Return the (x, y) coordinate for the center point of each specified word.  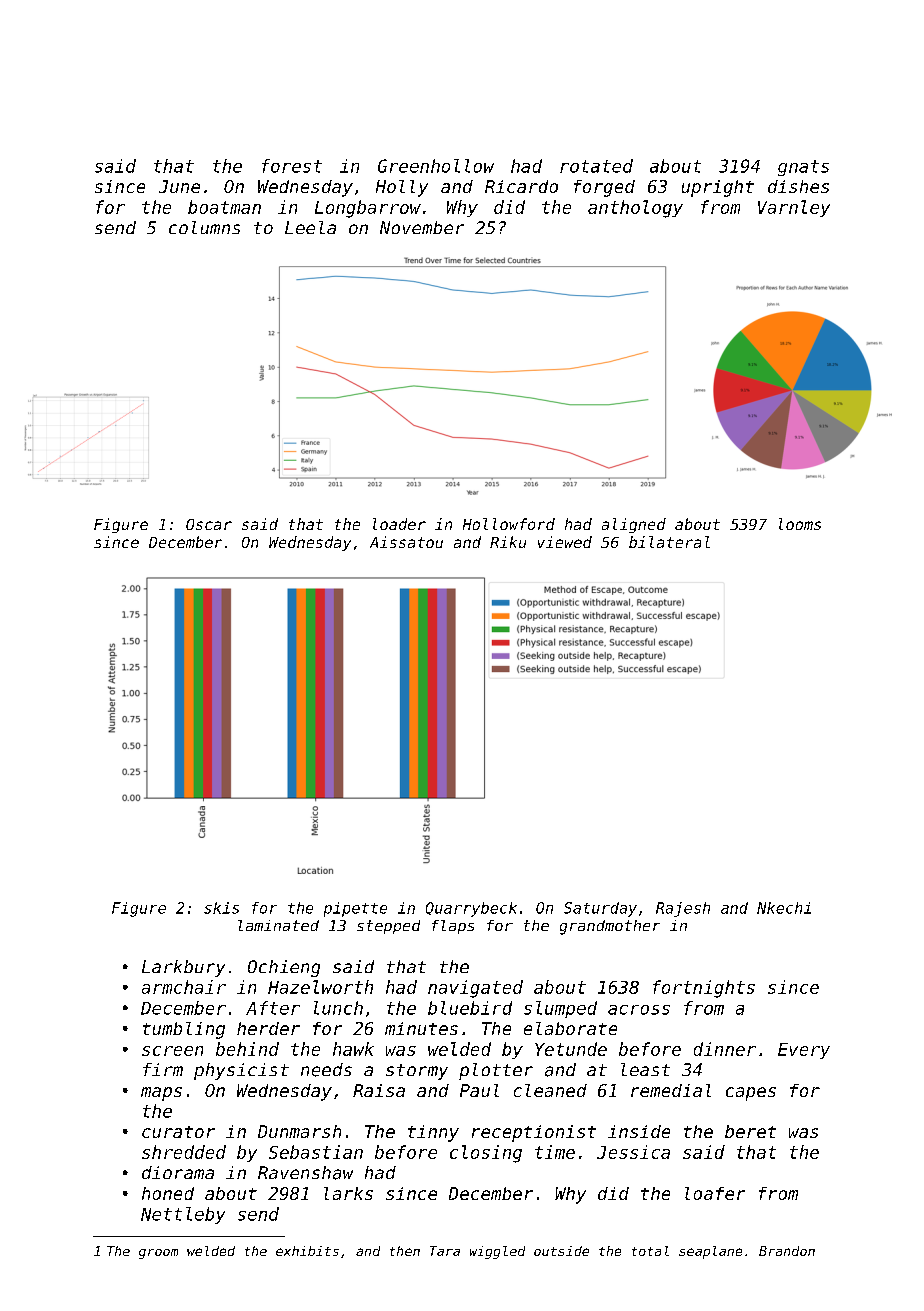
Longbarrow (368, 209)
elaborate (570, 1028)
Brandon (787, 1251)
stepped (388, 927)
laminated (278, 925)
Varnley (794, 208)
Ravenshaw (305, 1173)
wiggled (497, 1252)
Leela (310, 227)
